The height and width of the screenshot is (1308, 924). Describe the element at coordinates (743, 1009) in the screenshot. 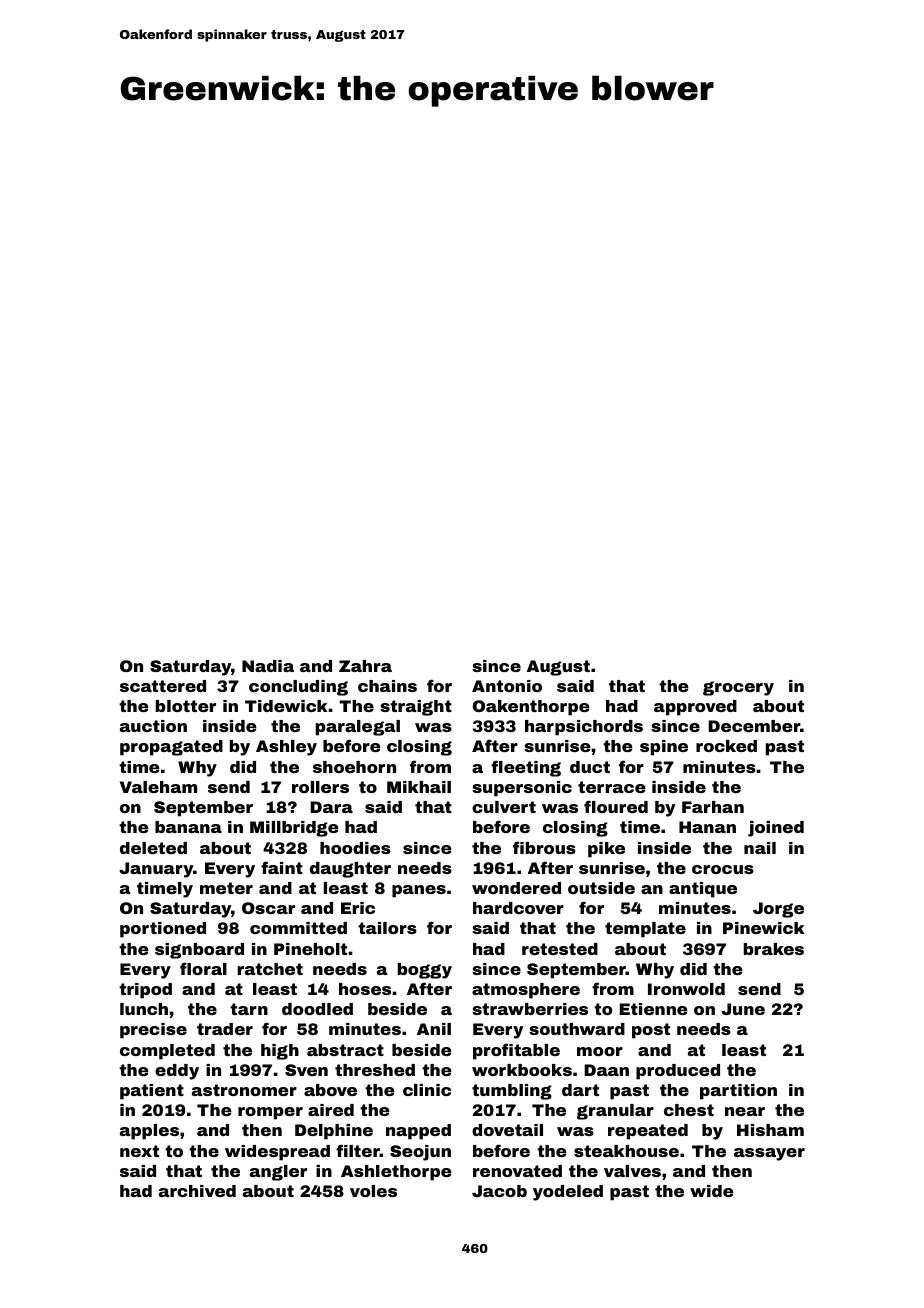

I see `June` at that location.
